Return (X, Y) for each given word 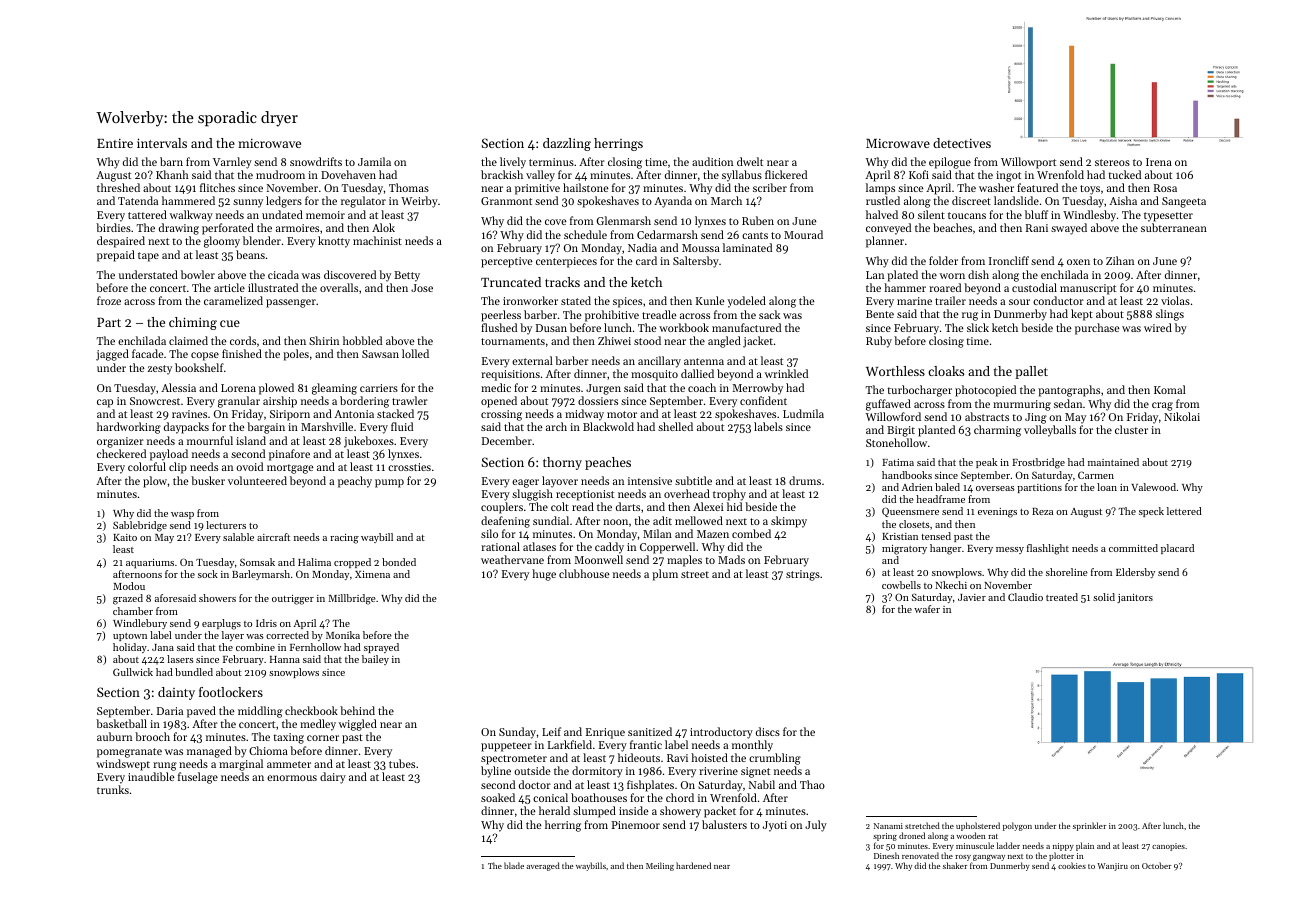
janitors (1135, 598)
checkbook (311, 710)
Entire (115, 143)
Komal (1170, 389)
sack (769, 314)
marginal (241, 765)
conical (550, 797)
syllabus (742, 176)
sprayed (381, 648)
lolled (415, 353)
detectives (962, 143)
